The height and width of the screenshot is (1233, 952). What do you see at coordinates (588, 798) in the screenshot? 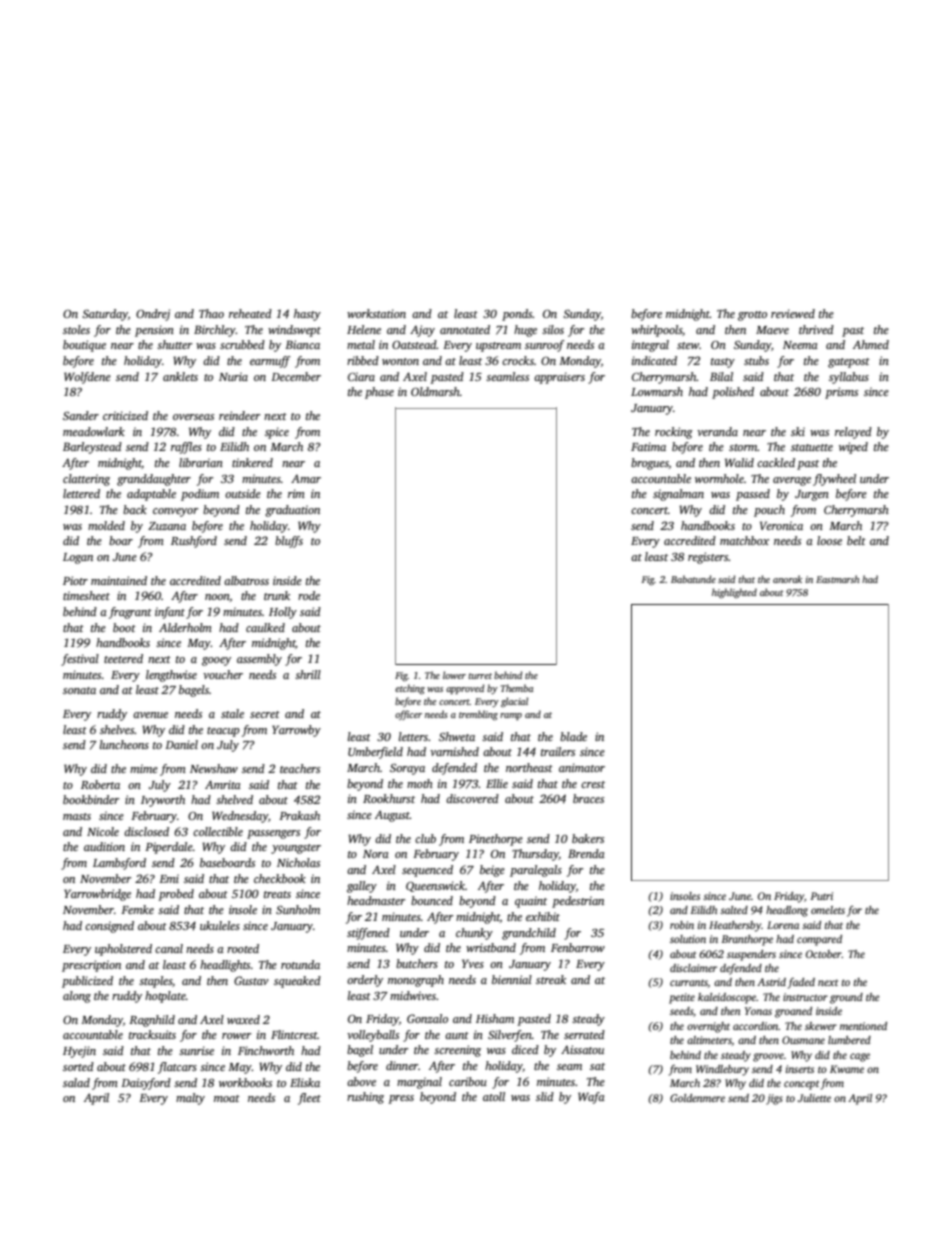
I see `braces` at bounding box center [588, 798].
